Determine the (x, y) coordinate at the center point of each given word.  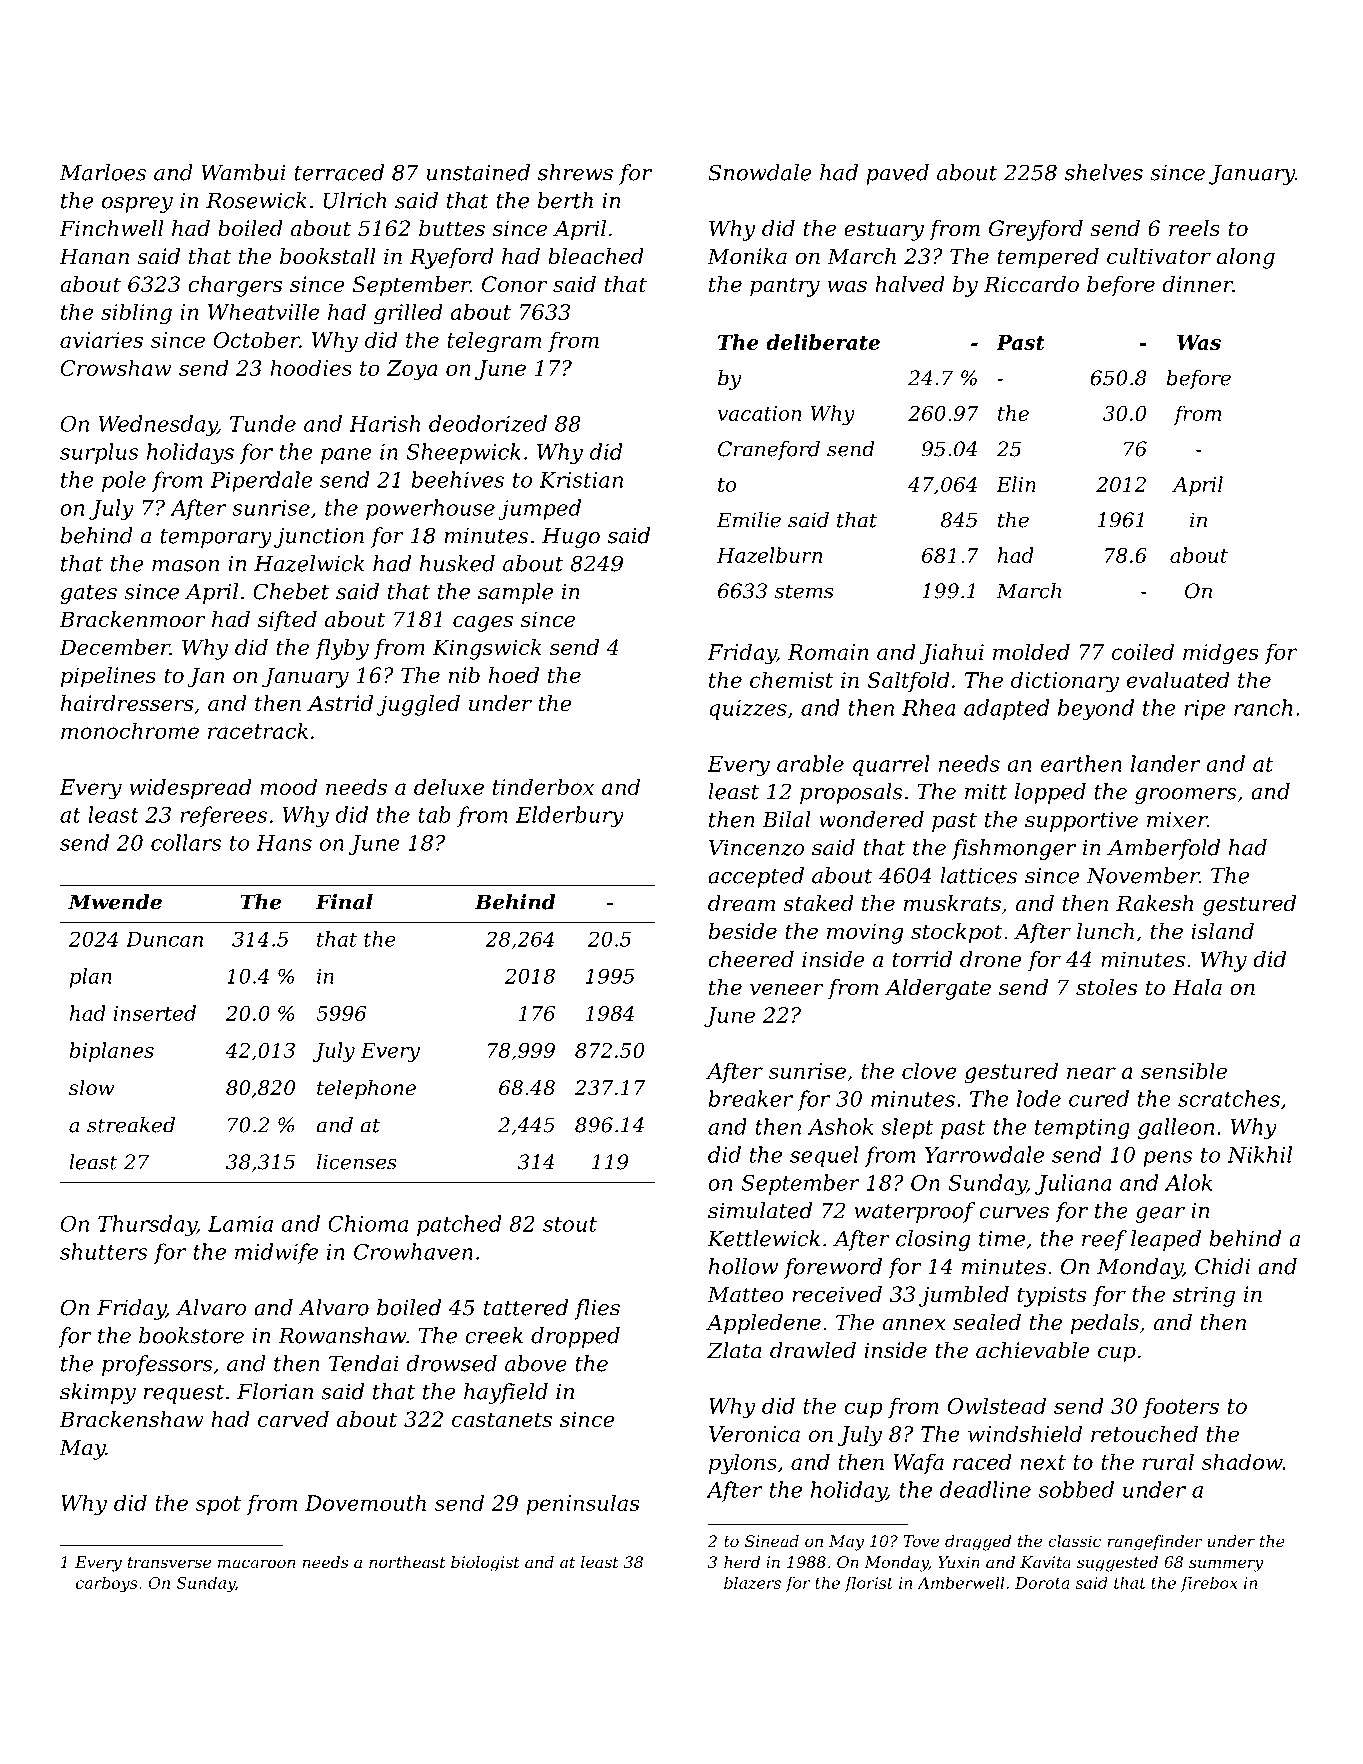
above (536, 1363)
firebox (1209, 1584)
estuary (884, 231)
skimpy (98, 1393)
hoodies (311, 367)
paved (897, 174)
